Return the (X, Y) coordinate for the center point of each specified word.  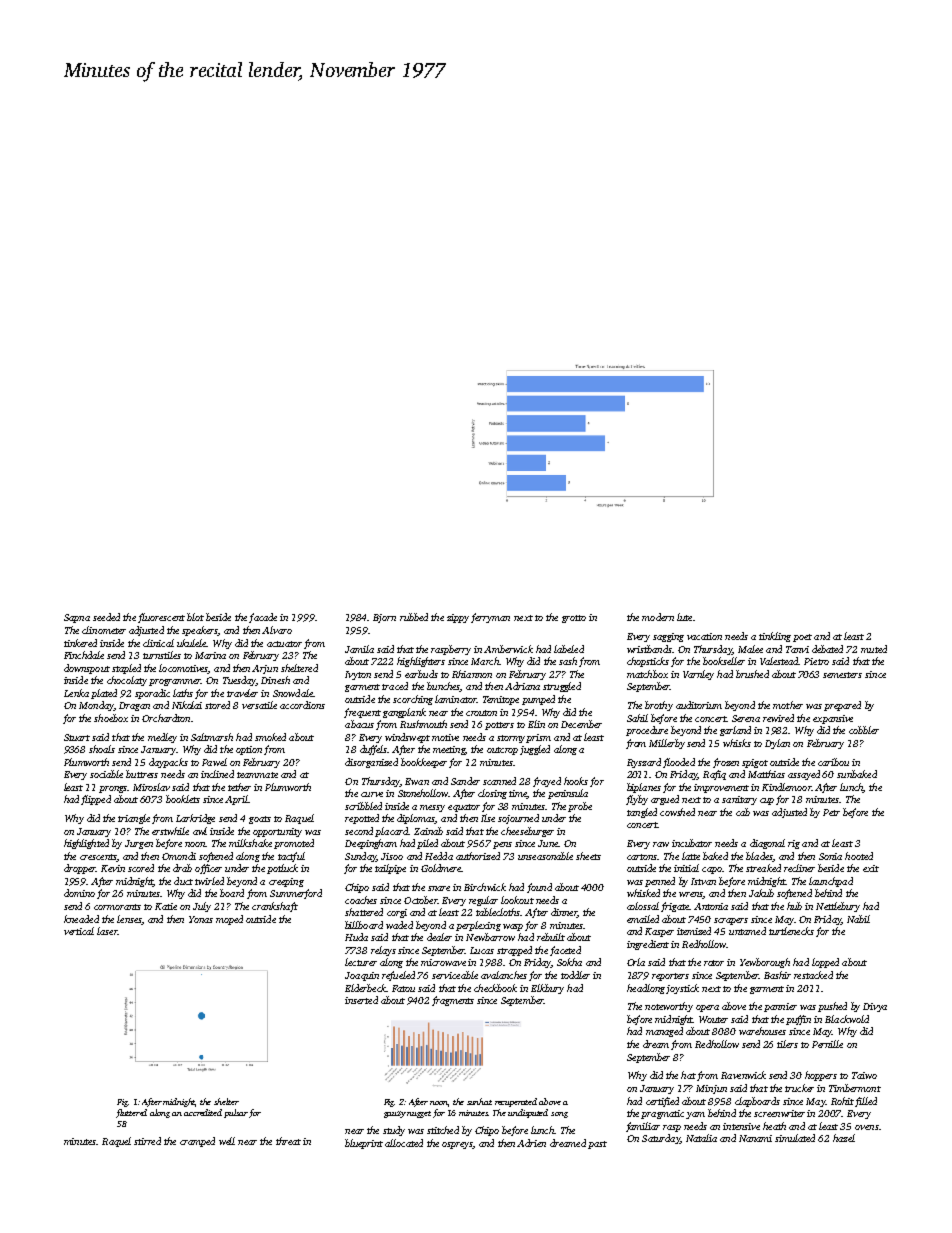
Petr (831, 812)
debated (827, 649)
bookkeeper (424, 763)
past (597, 1145)
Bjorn (384, 618)
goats (260, 820)
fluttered (131, 1113)
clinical (158, 643)
